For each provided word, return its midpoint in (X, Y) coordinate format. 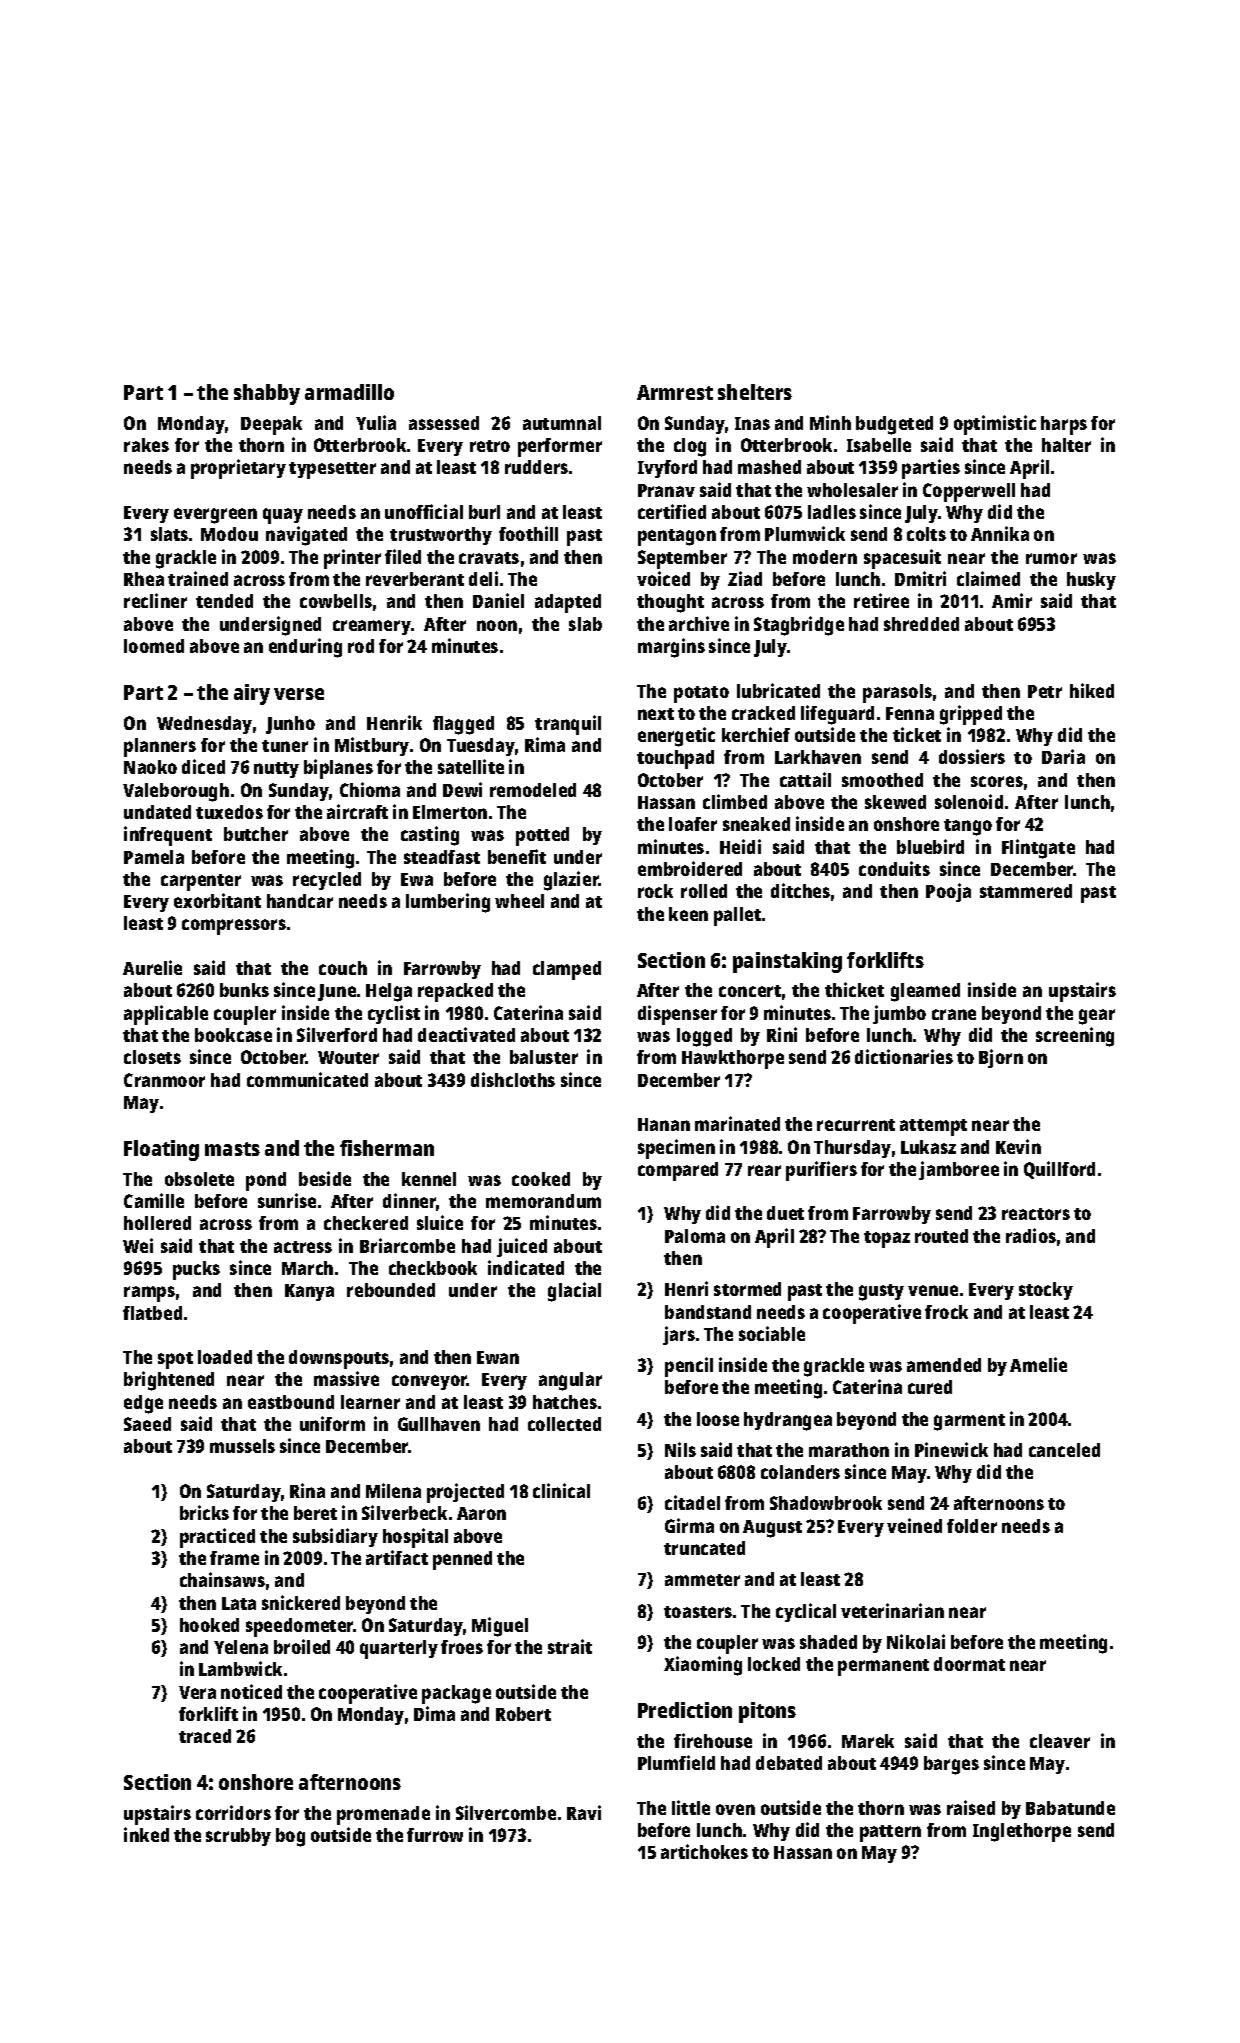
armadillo (349, 392)
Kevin (1018, 1146)
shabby (267, 394)
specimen (676, 1149)
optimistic (995, 425)
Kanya (309, 1292)
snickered (301, 1602)
